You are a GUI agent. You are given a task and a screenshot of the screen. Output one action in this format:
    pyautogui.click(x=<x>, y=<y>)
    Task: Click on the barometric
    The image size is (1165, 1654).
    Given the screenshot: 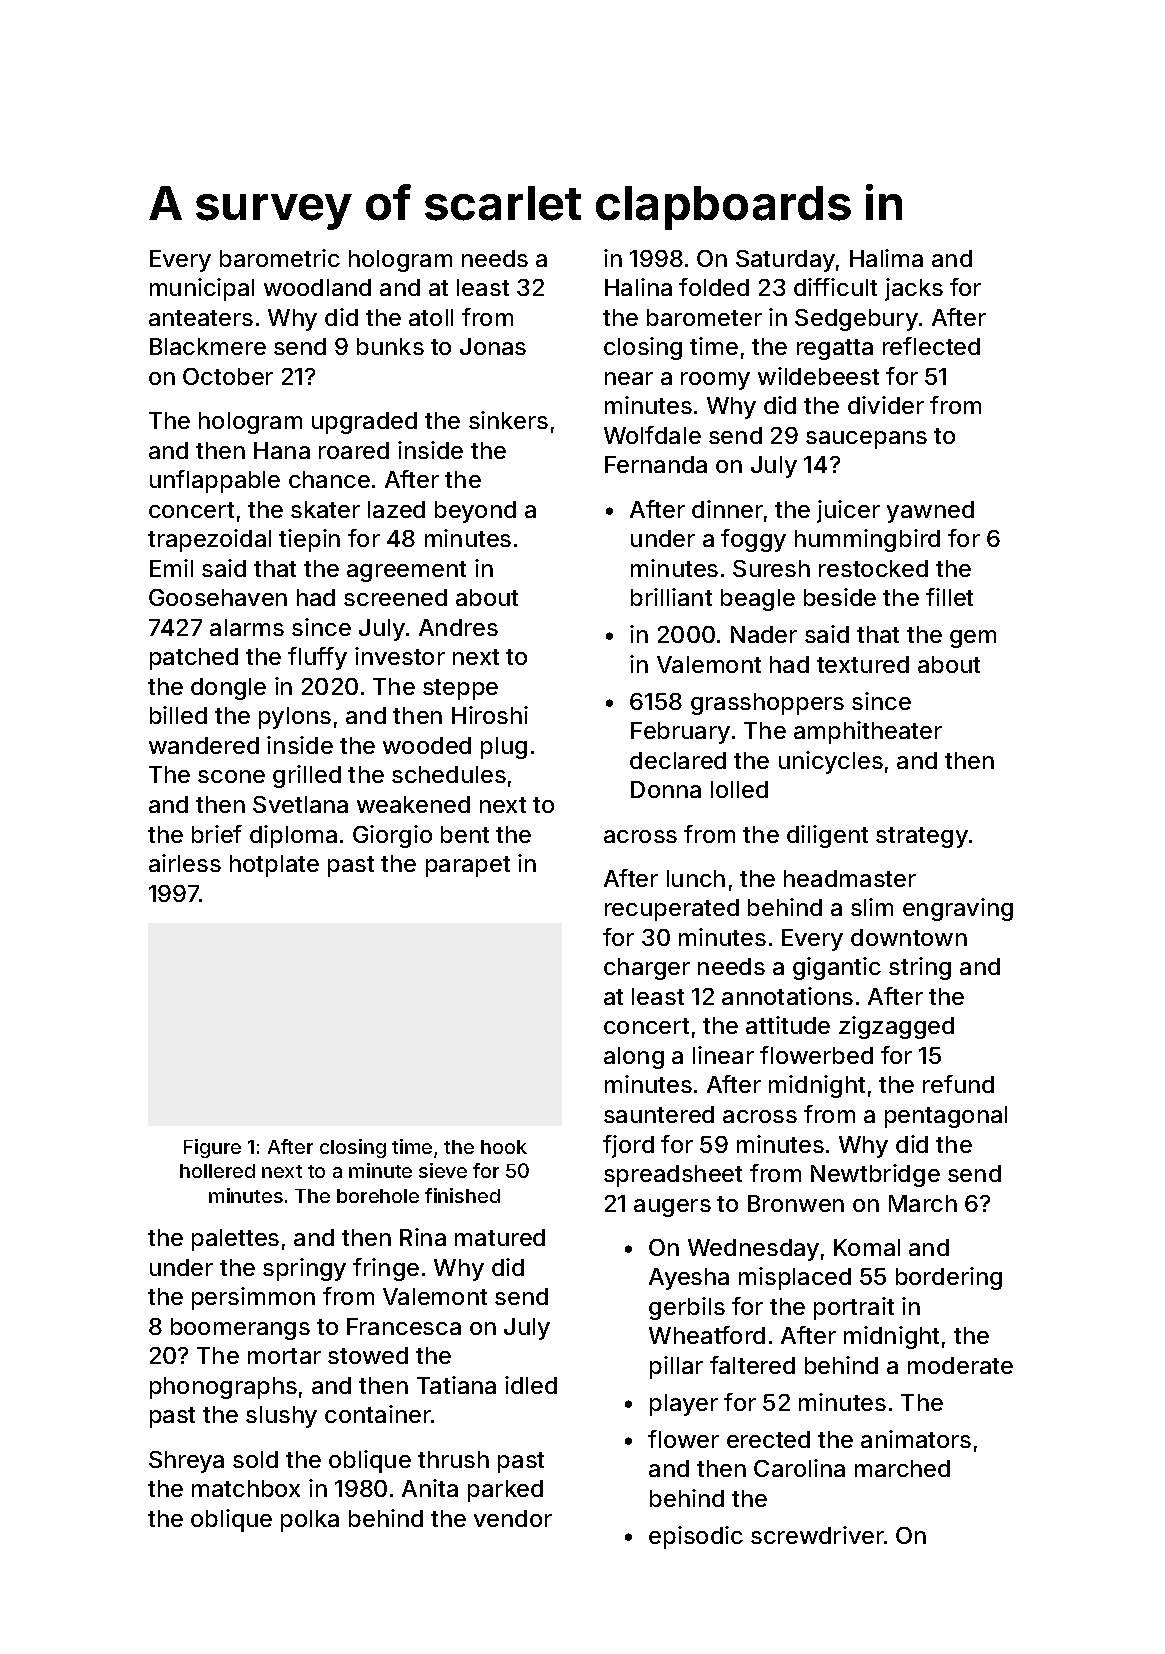 What is the action you would take?
    pyautogui.click(x=280, y=258)
